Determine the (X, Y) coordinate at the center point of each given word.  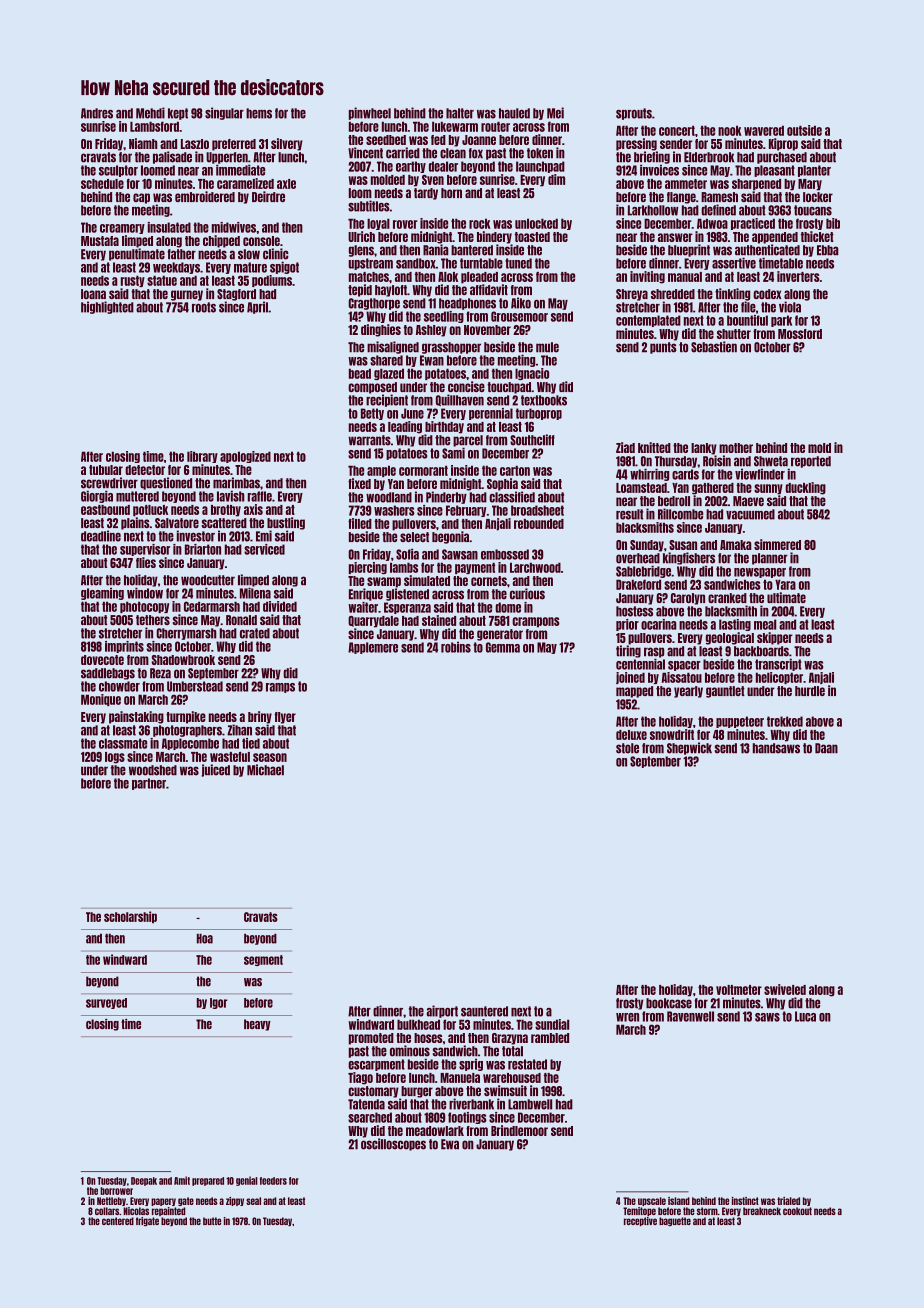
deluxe (631, 735)
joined (630, 678)
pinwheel (370, 113)
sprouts (634, 114)
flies (146, 562)
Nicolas (136, 1211)
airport (442, 1011)
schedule (102, 184)
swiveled (785, 989)
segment (263, 960)
